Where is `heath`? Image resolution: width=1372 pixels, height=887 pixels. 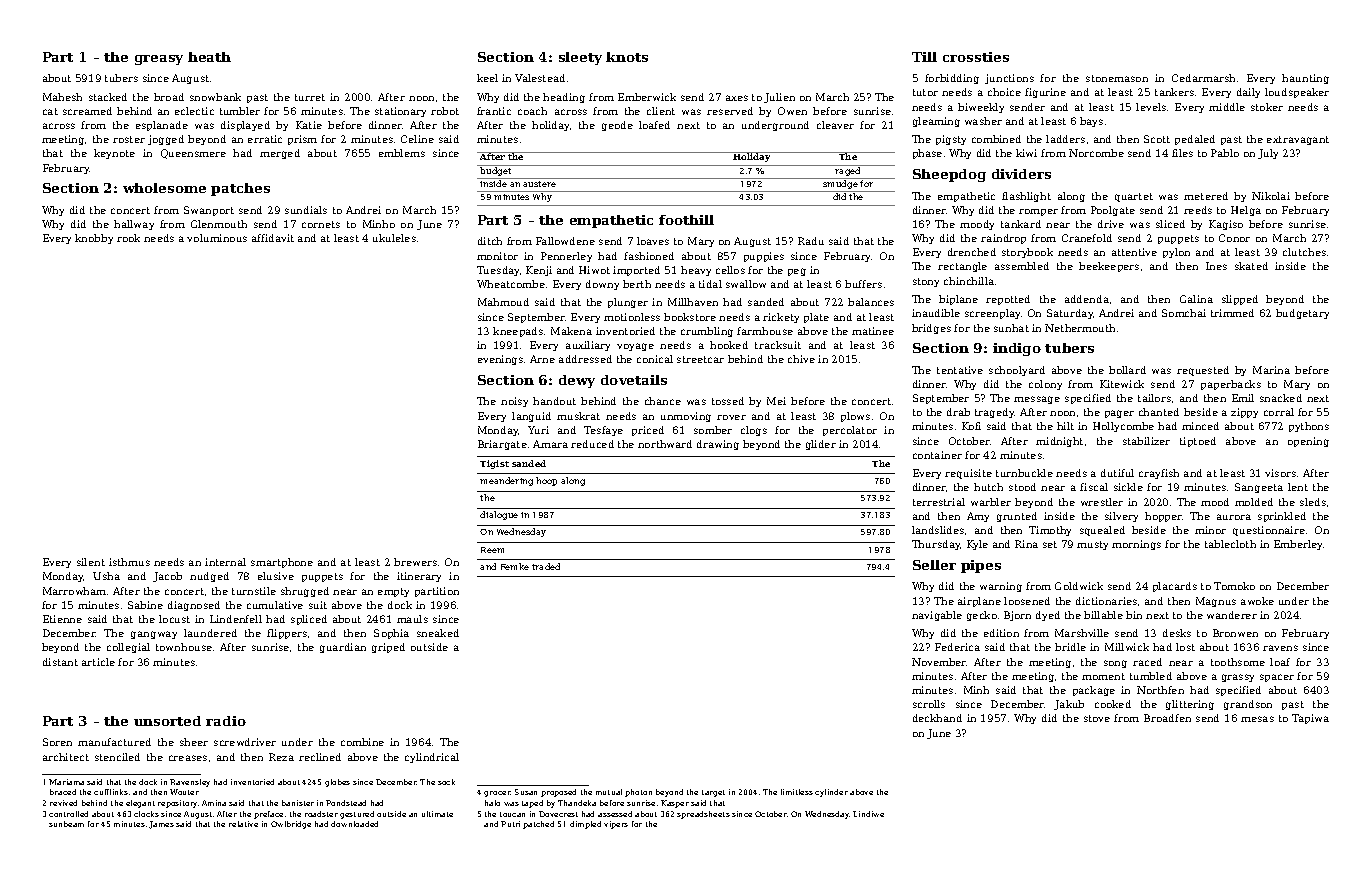 heath is located at coordinates (209, 57).
